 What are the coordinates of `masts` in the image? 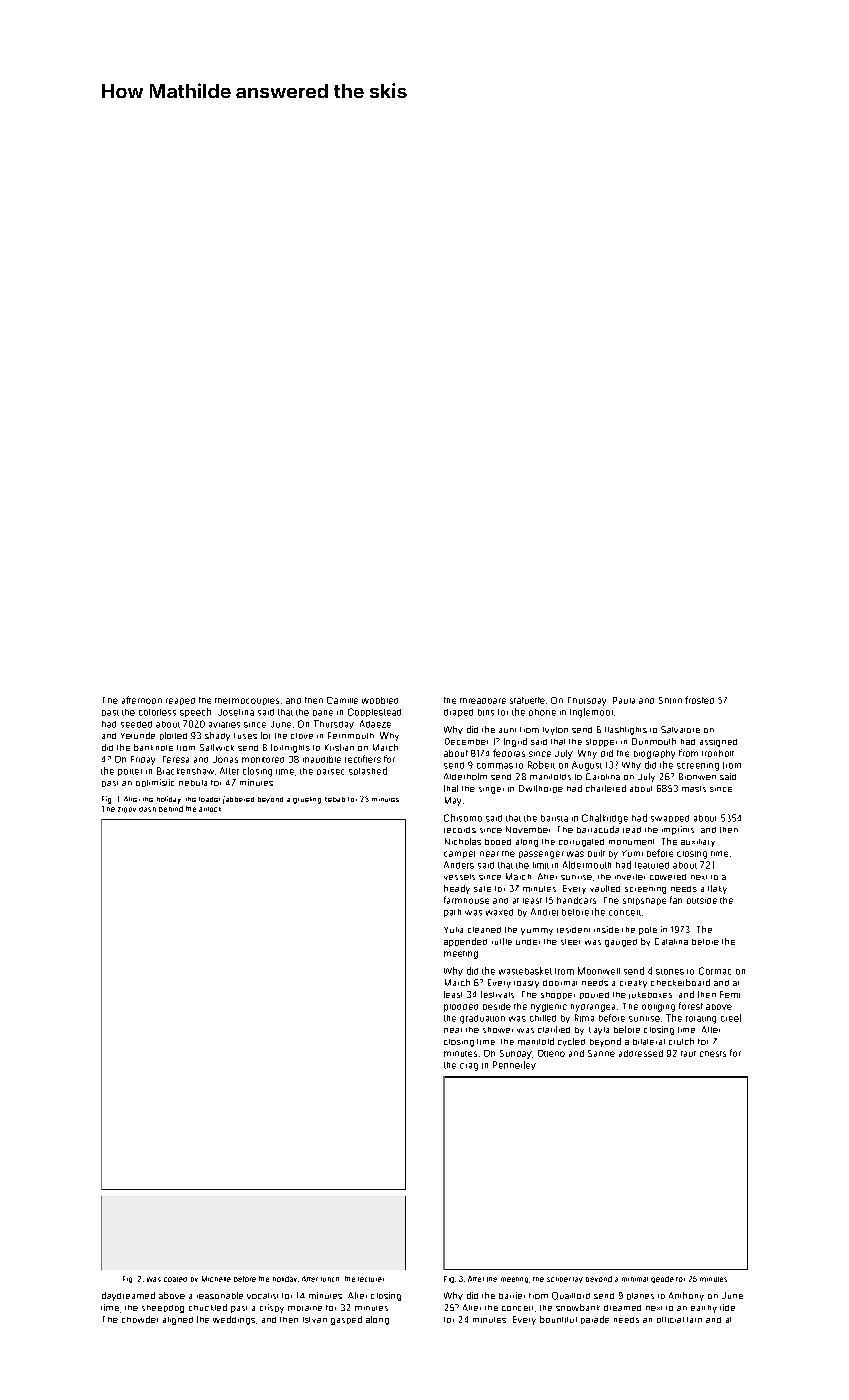 It's located at (694, 789).
